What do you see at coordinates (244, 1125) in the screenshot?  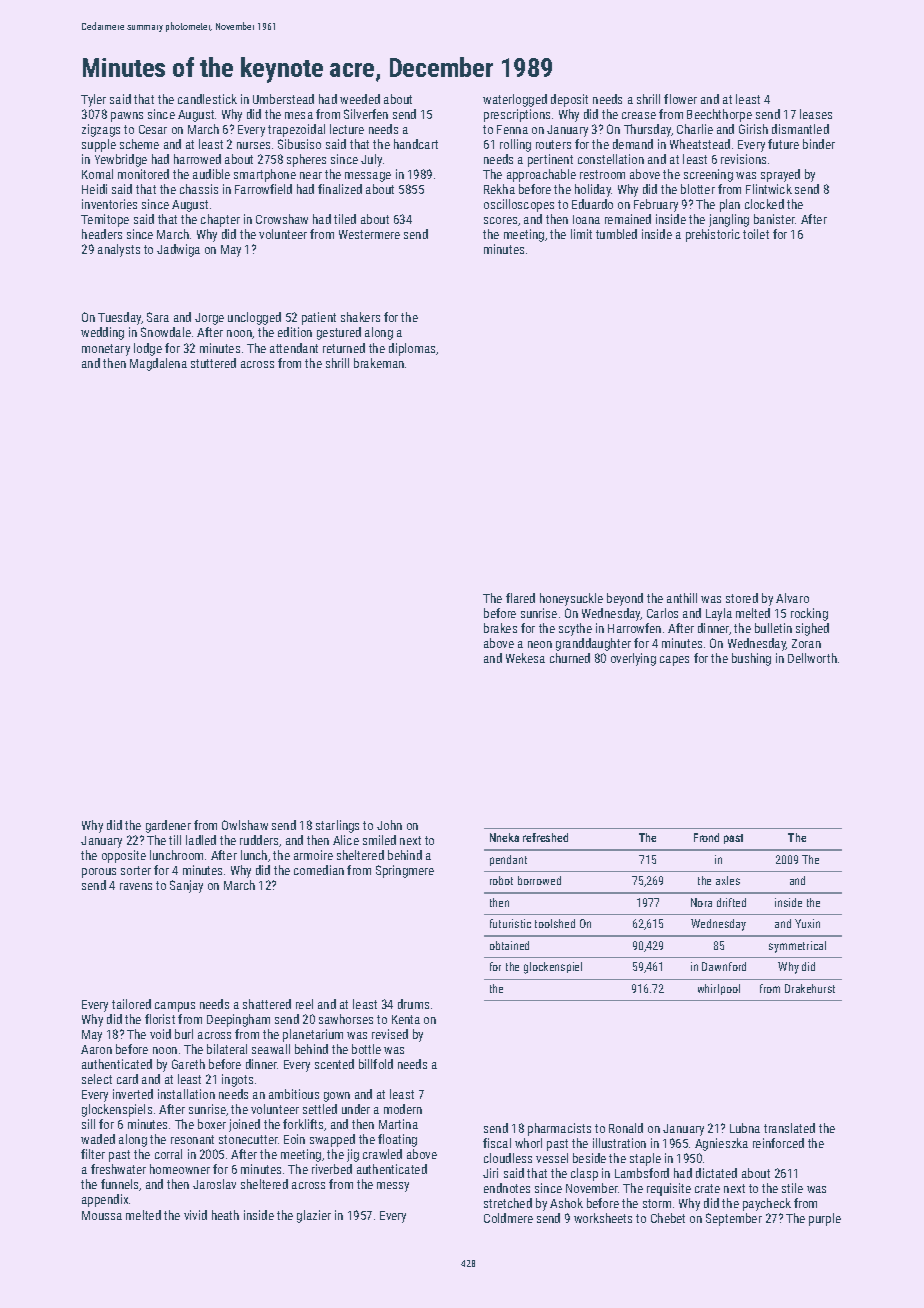 I see `joined` at bounding box center [244, 1125].
